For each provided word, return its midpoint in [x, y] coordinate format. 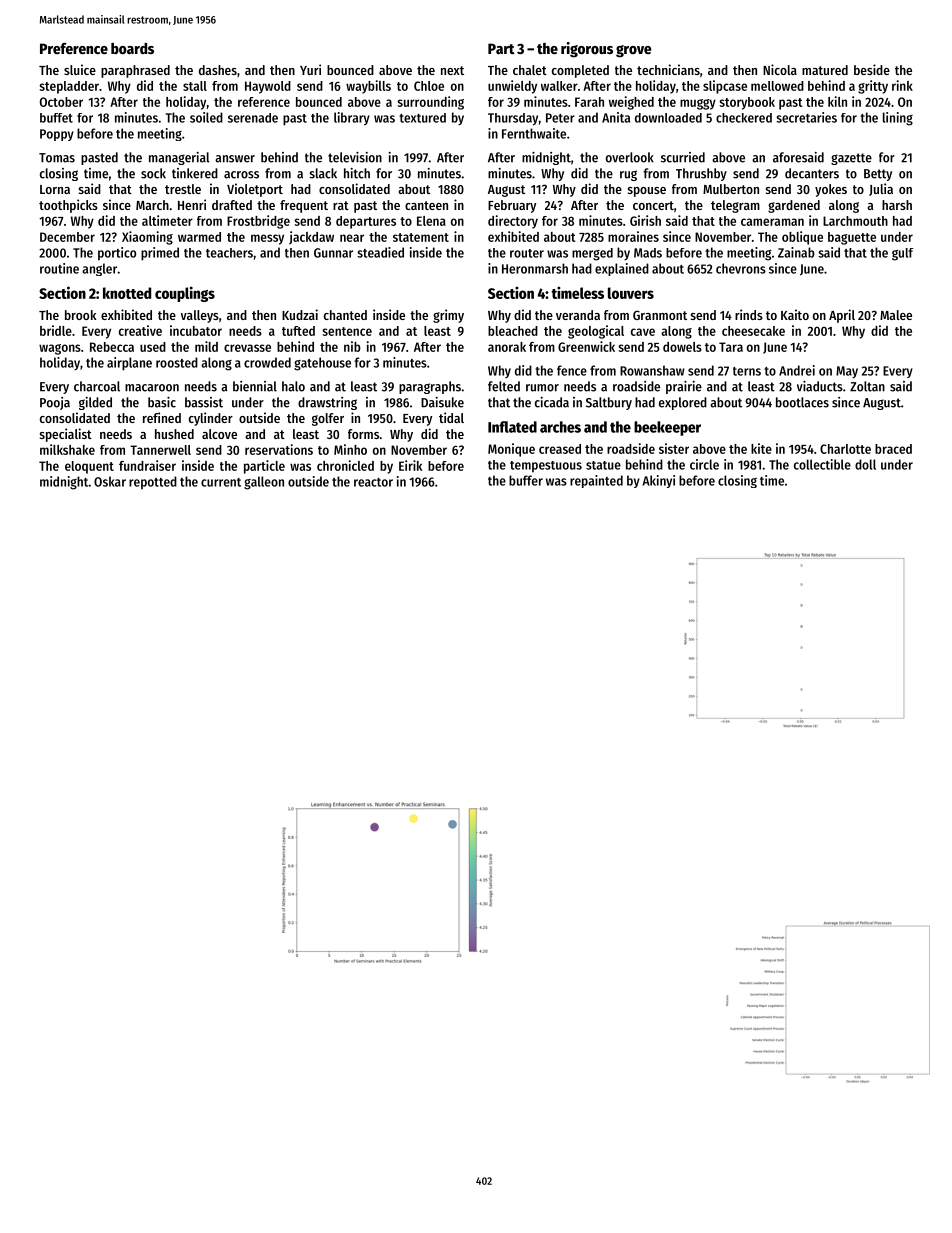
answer [235, 159]
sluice [80, 69]
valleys [200, 316]
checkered [744, 118]
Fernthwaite [534, 133]
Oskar [110, 481]
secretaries [806, 117]
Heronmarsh [535, 268]
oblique [802, 238]
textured [422, 118]
